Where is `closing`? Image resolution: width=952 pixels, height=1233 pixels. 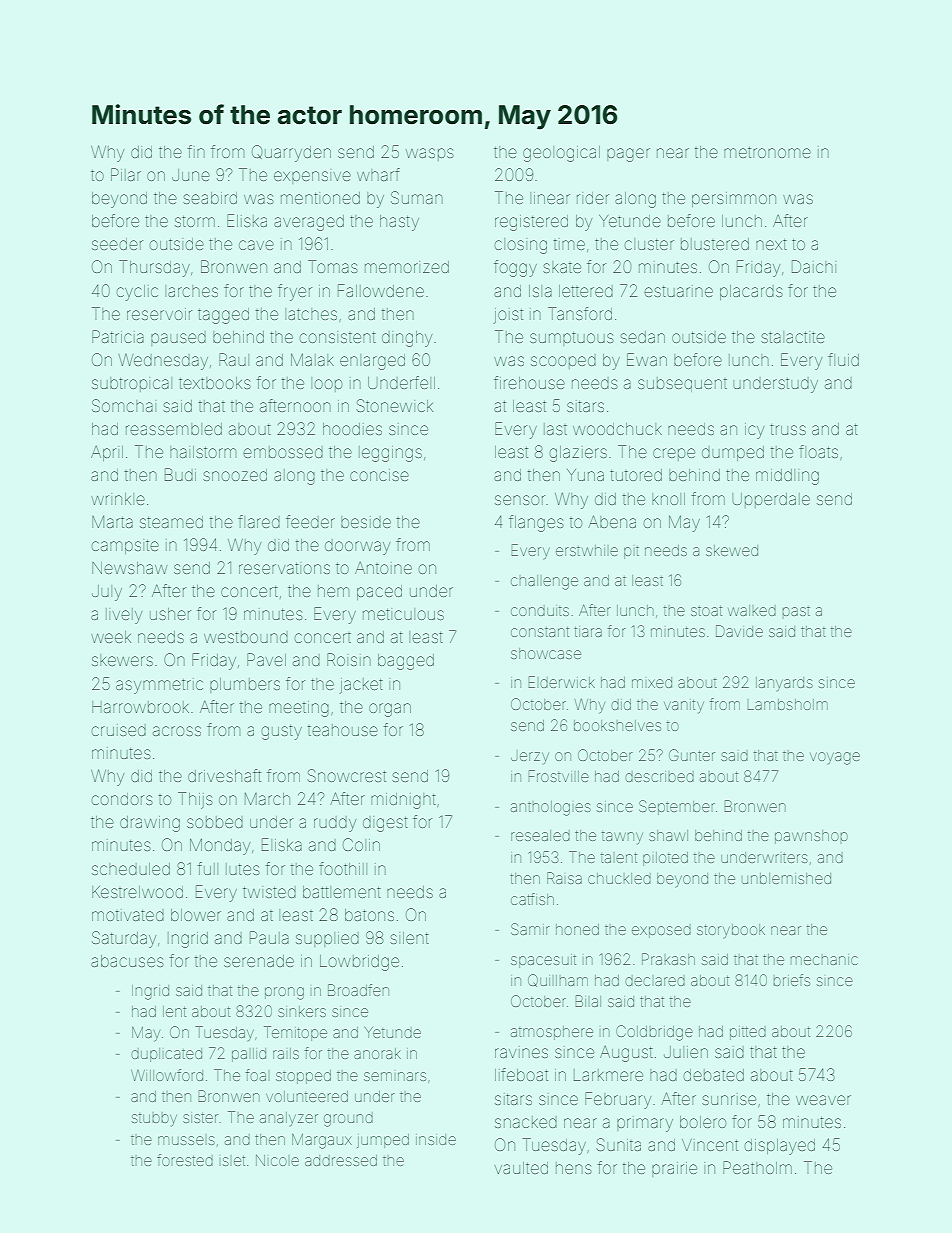 closing is located at coordinates (521, 246).
